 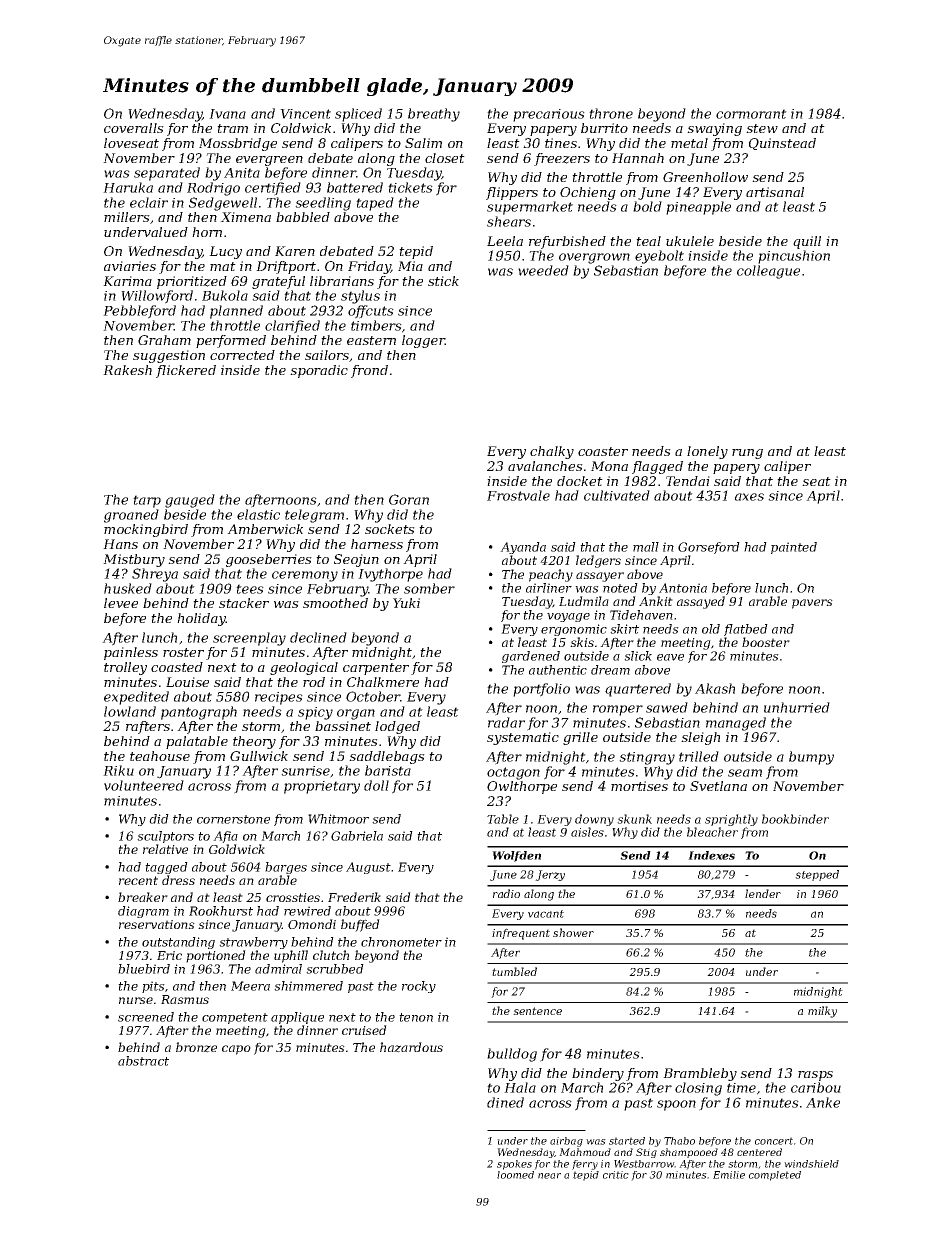 I want to click on coaster, so click(x=603, y=451).
